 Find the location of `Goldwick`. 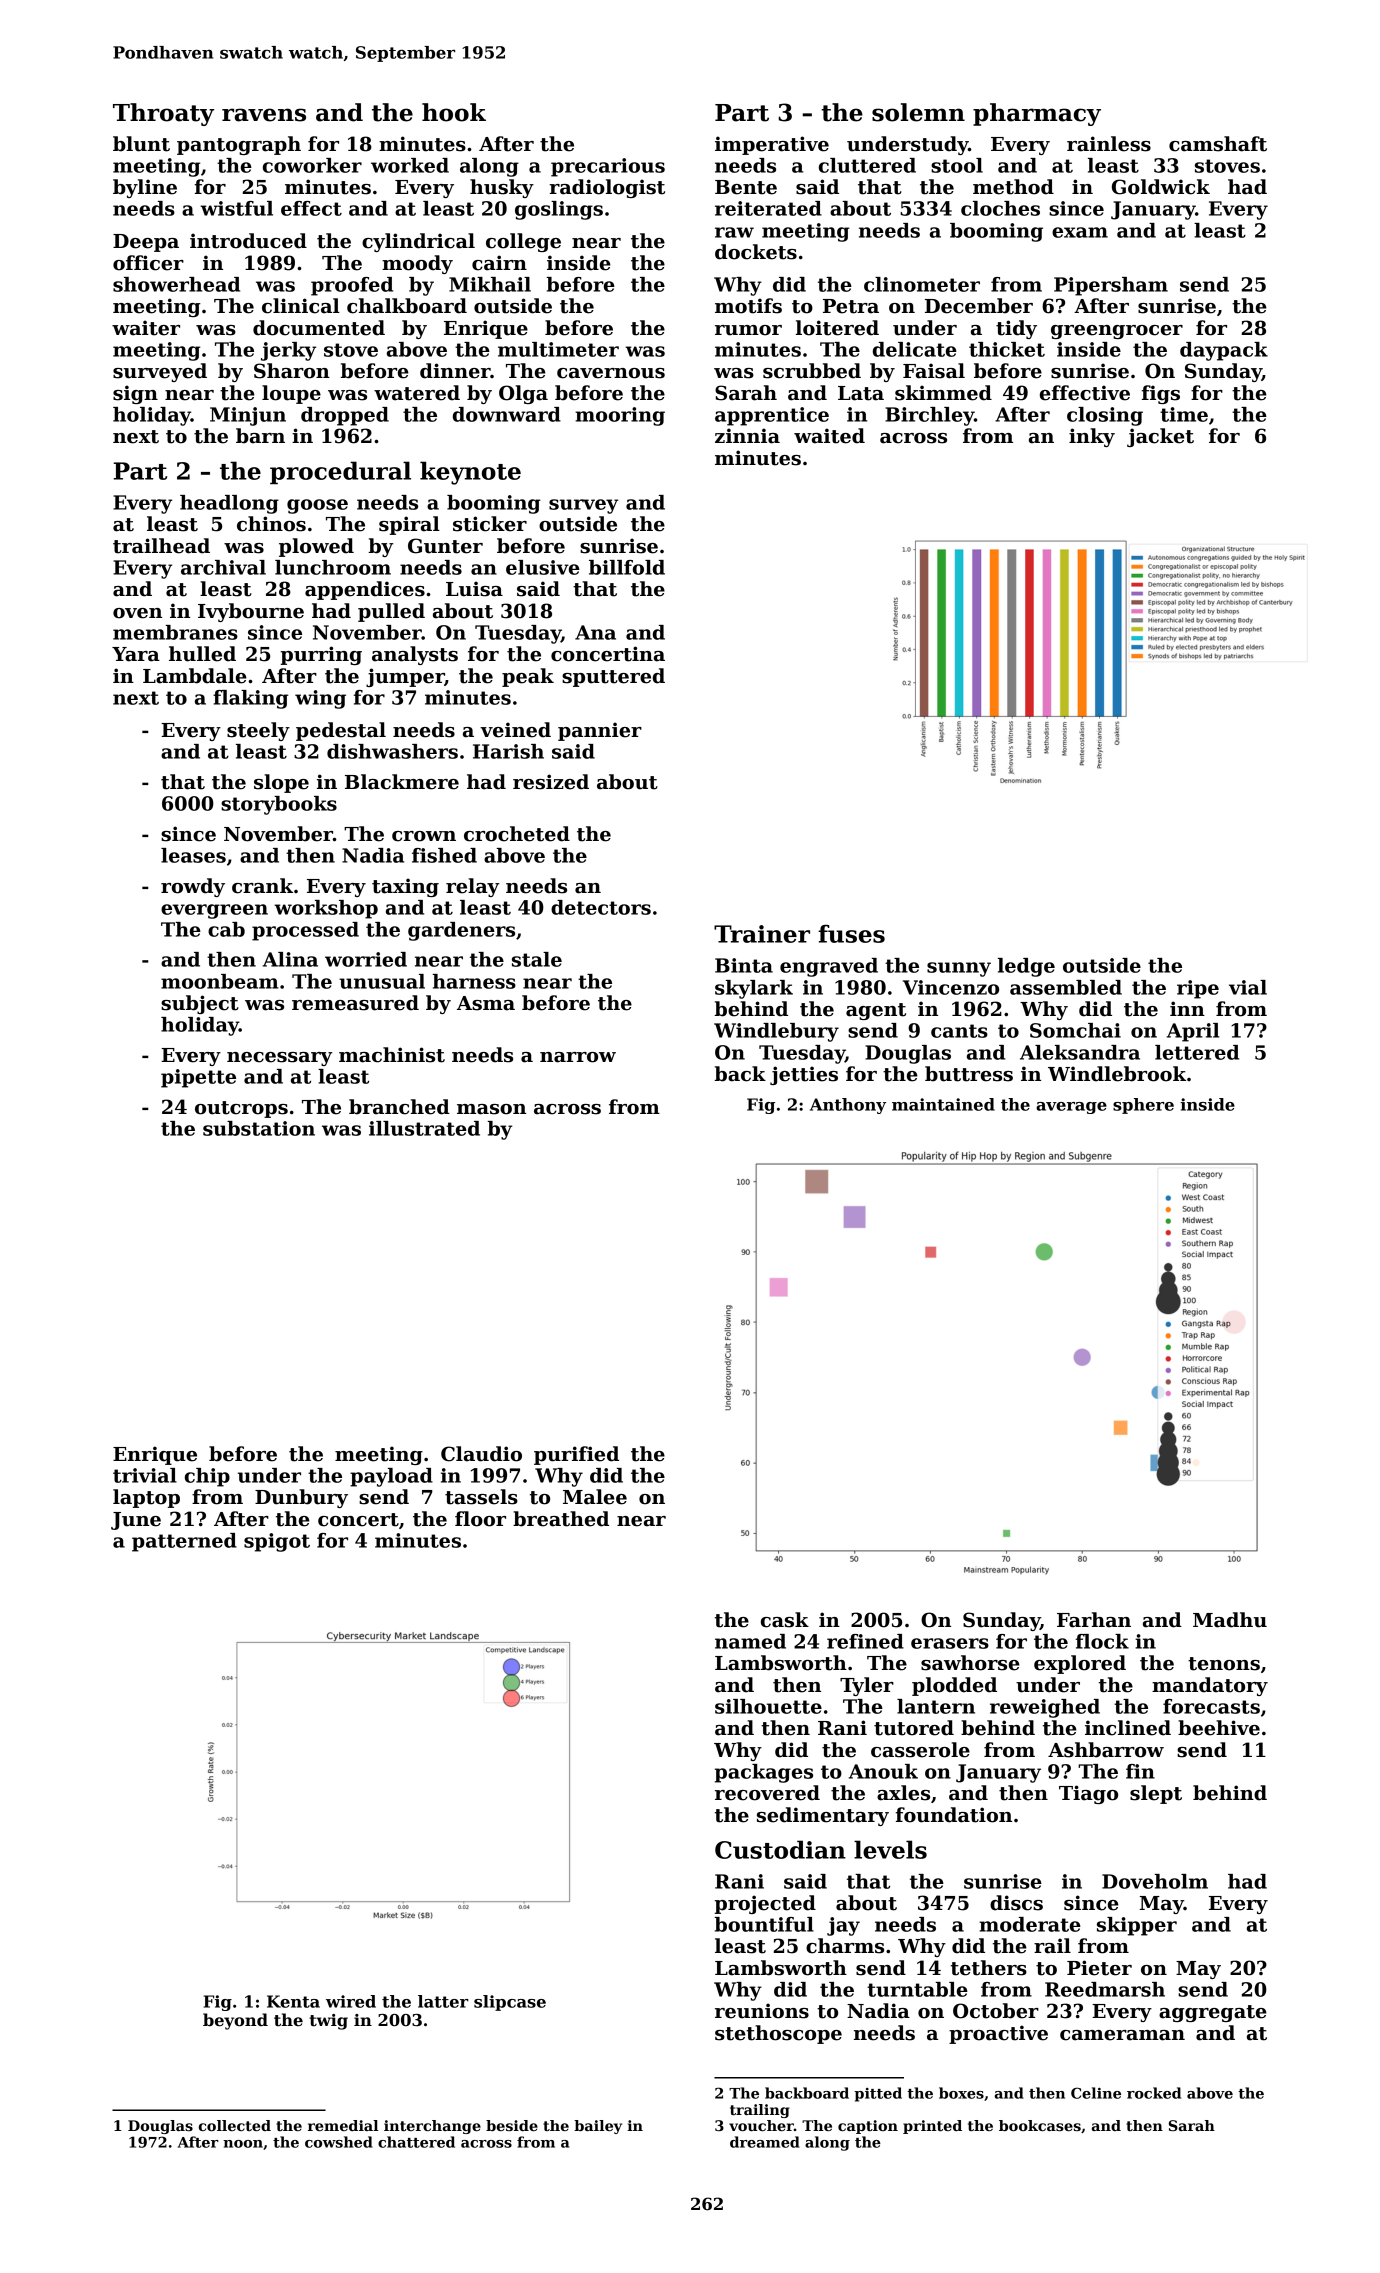

Goldwick is located at coordinates (1161, 187).
